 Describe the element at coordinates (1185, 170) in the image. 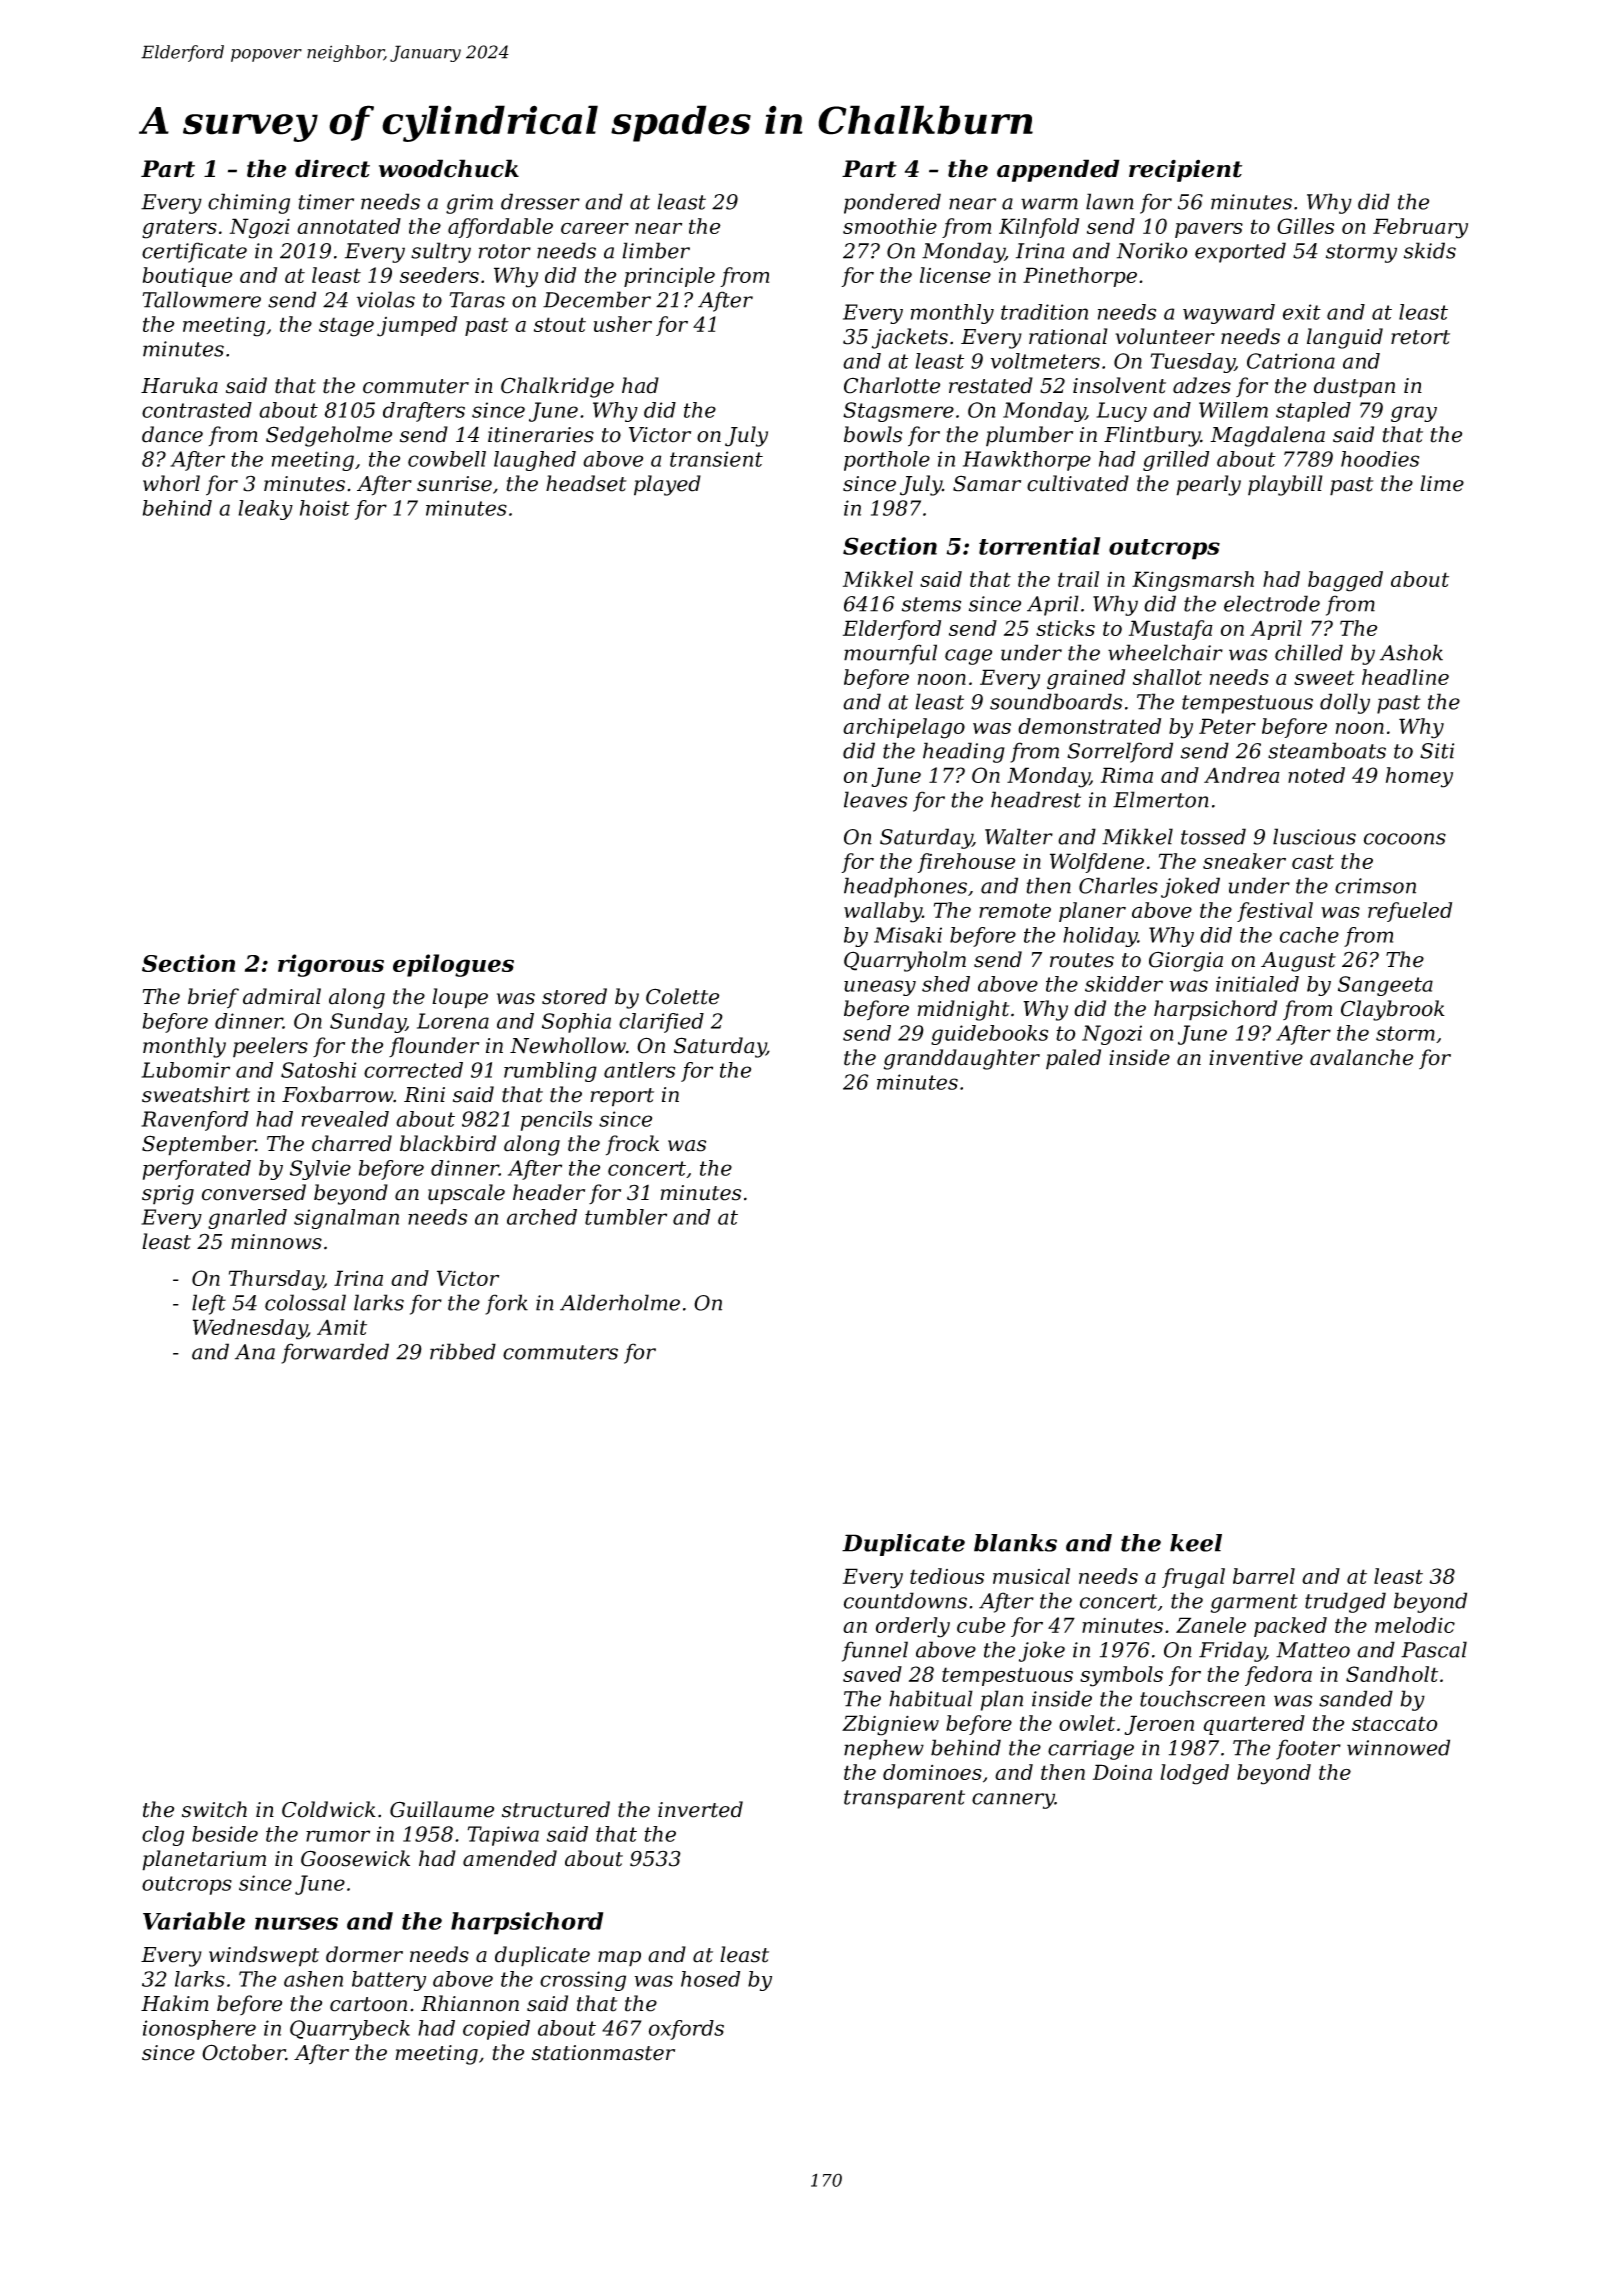

I see `recipient` at that location.
